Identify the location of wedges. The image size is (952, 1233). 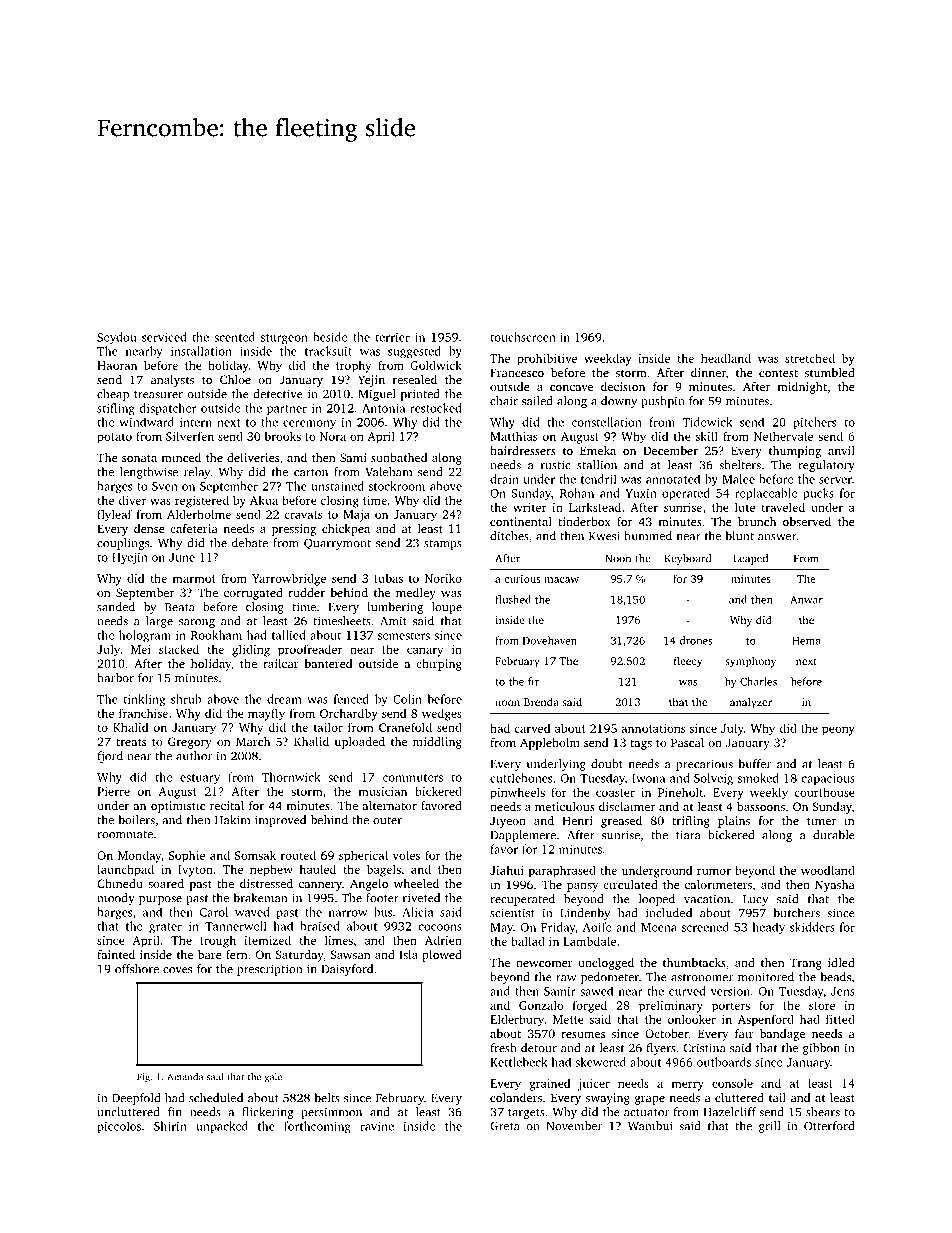
(442, 714).
